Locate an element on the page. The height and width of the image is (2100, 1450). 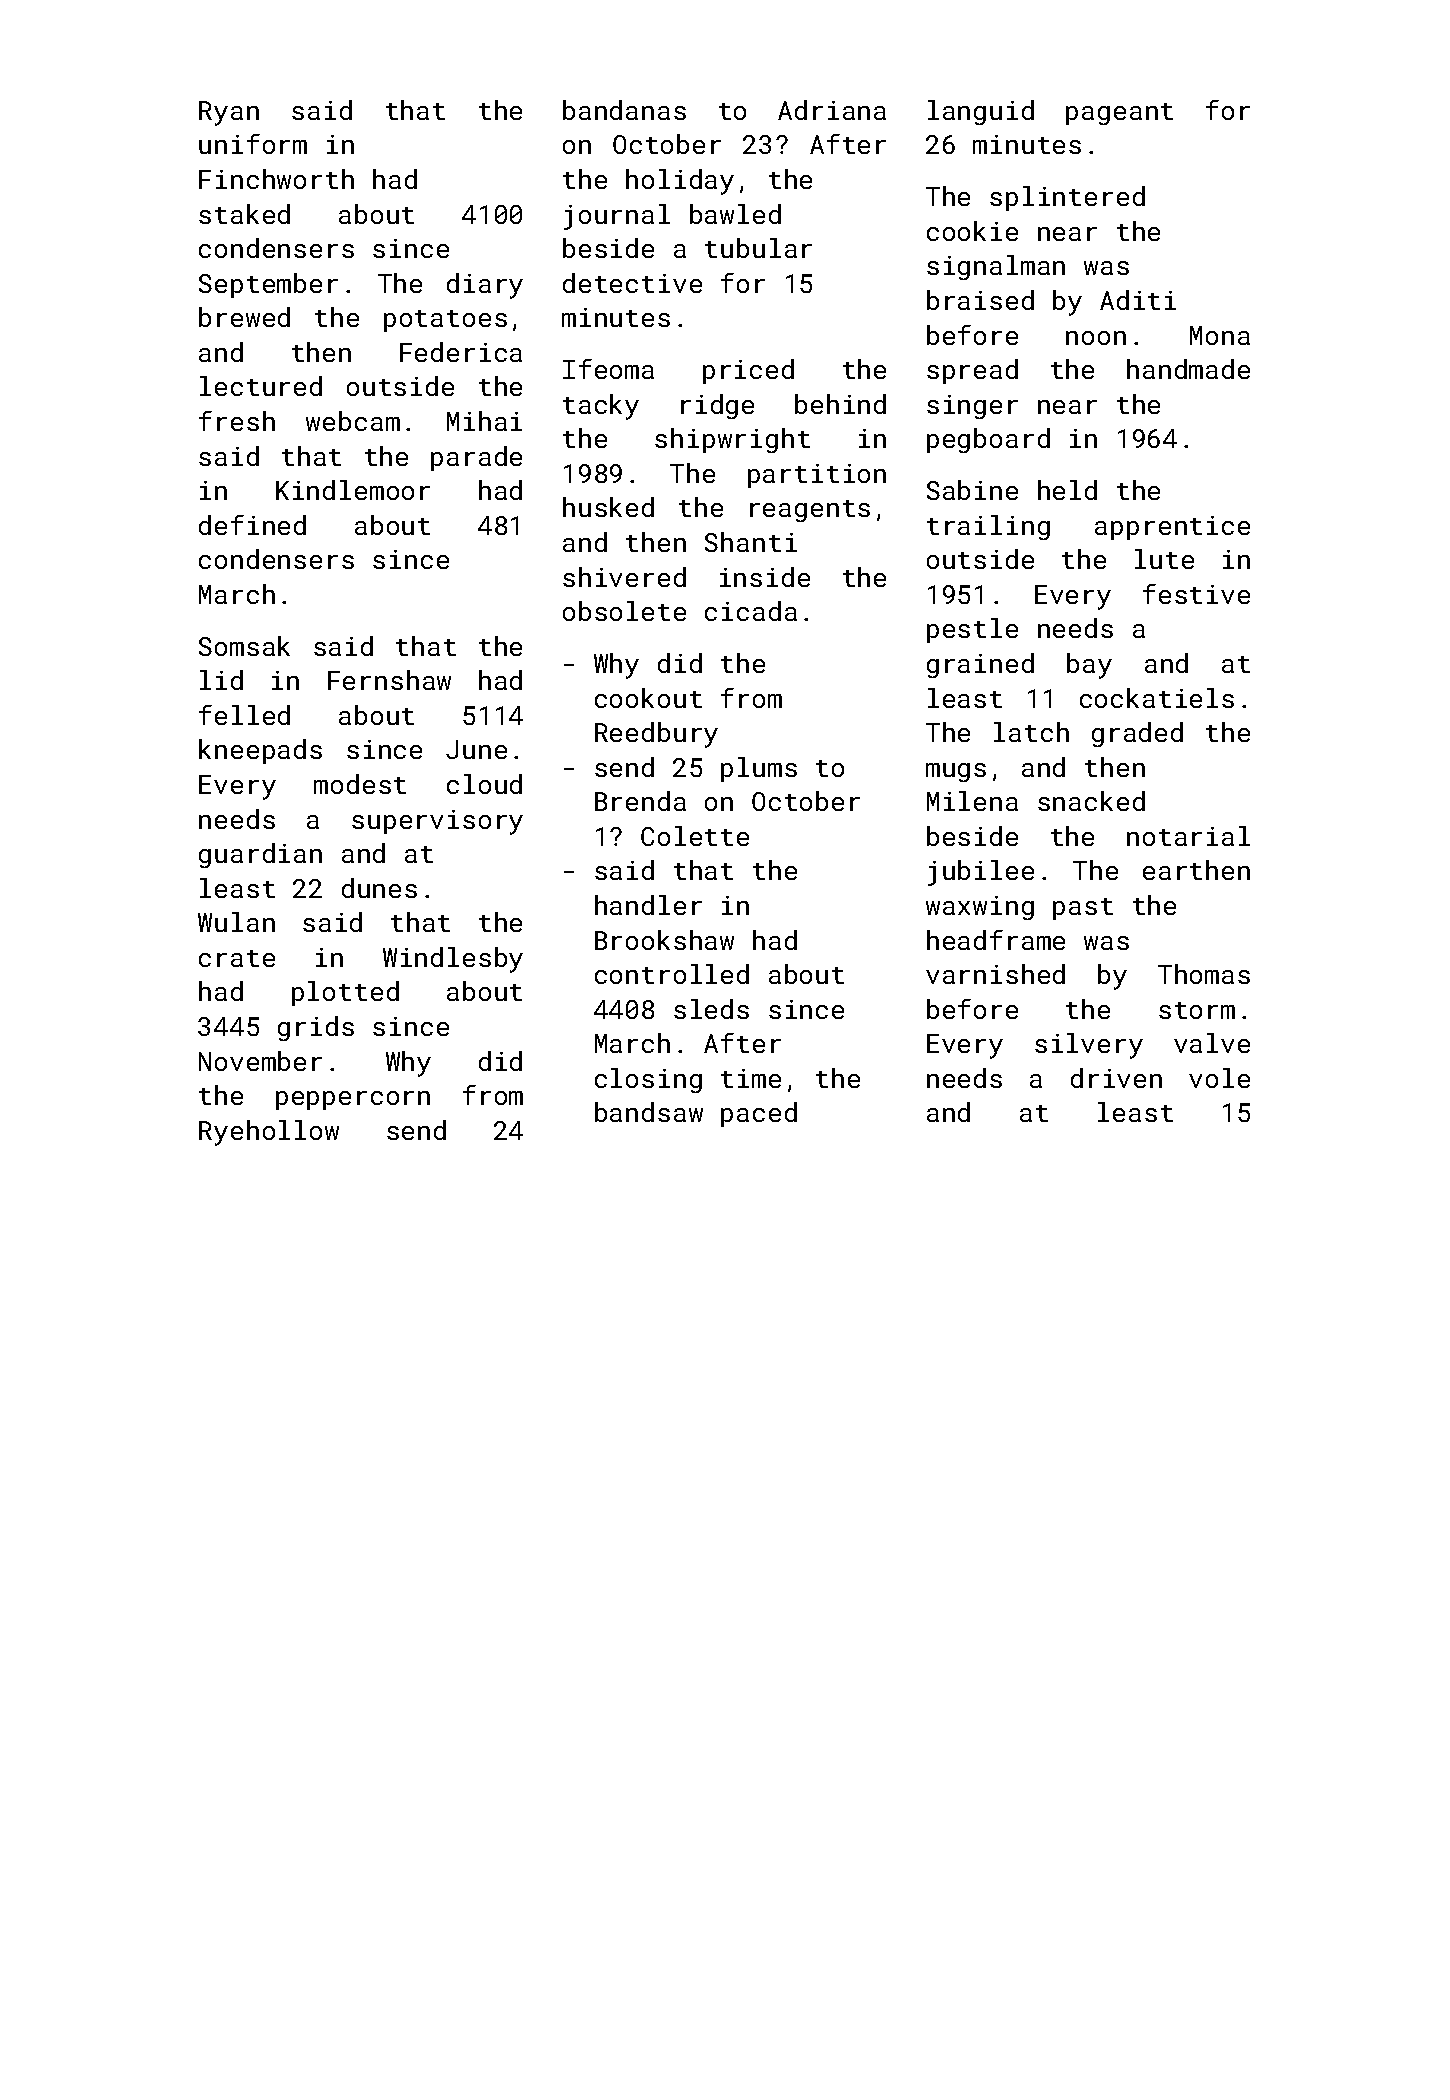
bandsaw is located at coordinates (649, 1112).
